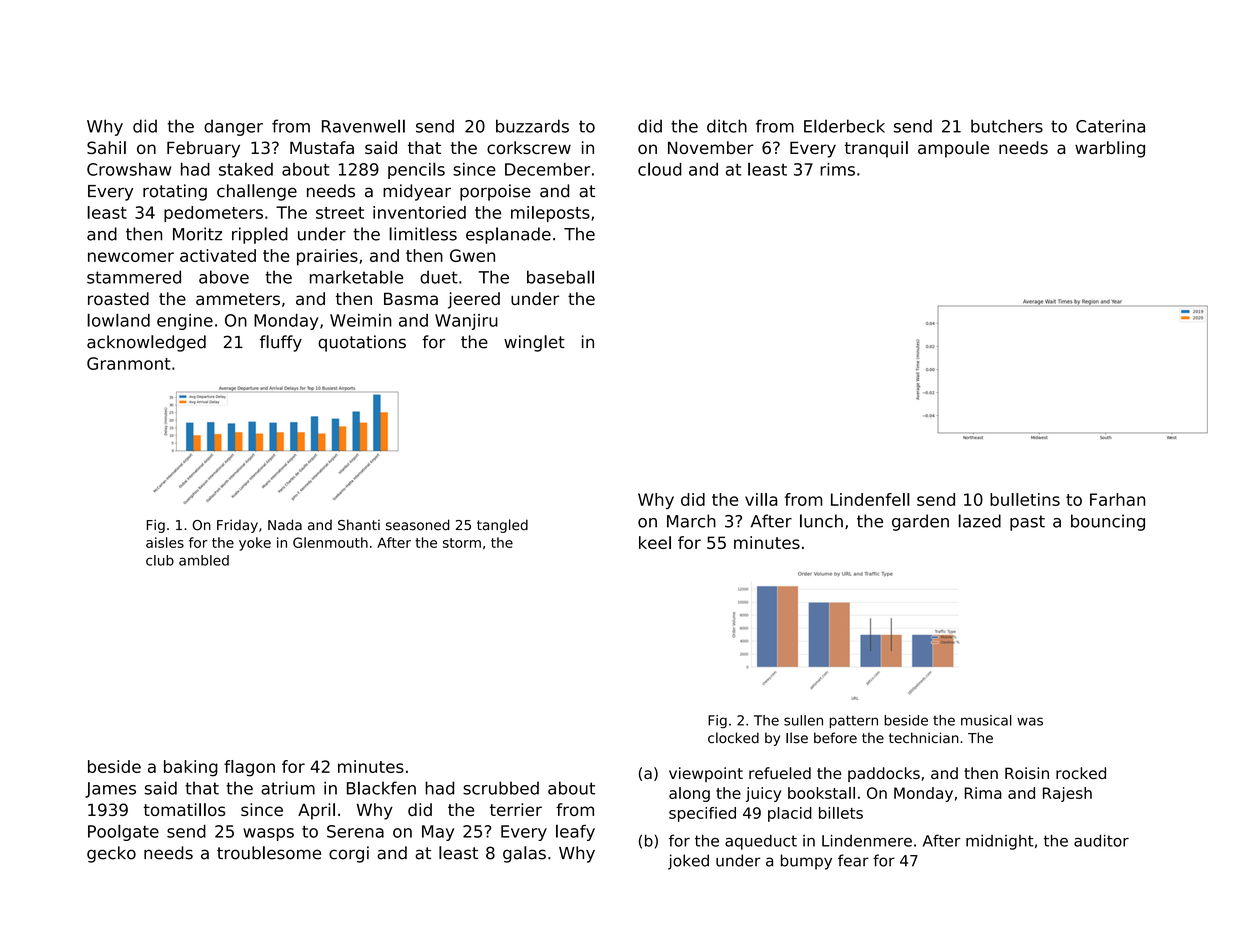 The width and height of the image is (1233, 952). Describe the element at coordinates (689, 794) in the image. I see `along` at that location.
